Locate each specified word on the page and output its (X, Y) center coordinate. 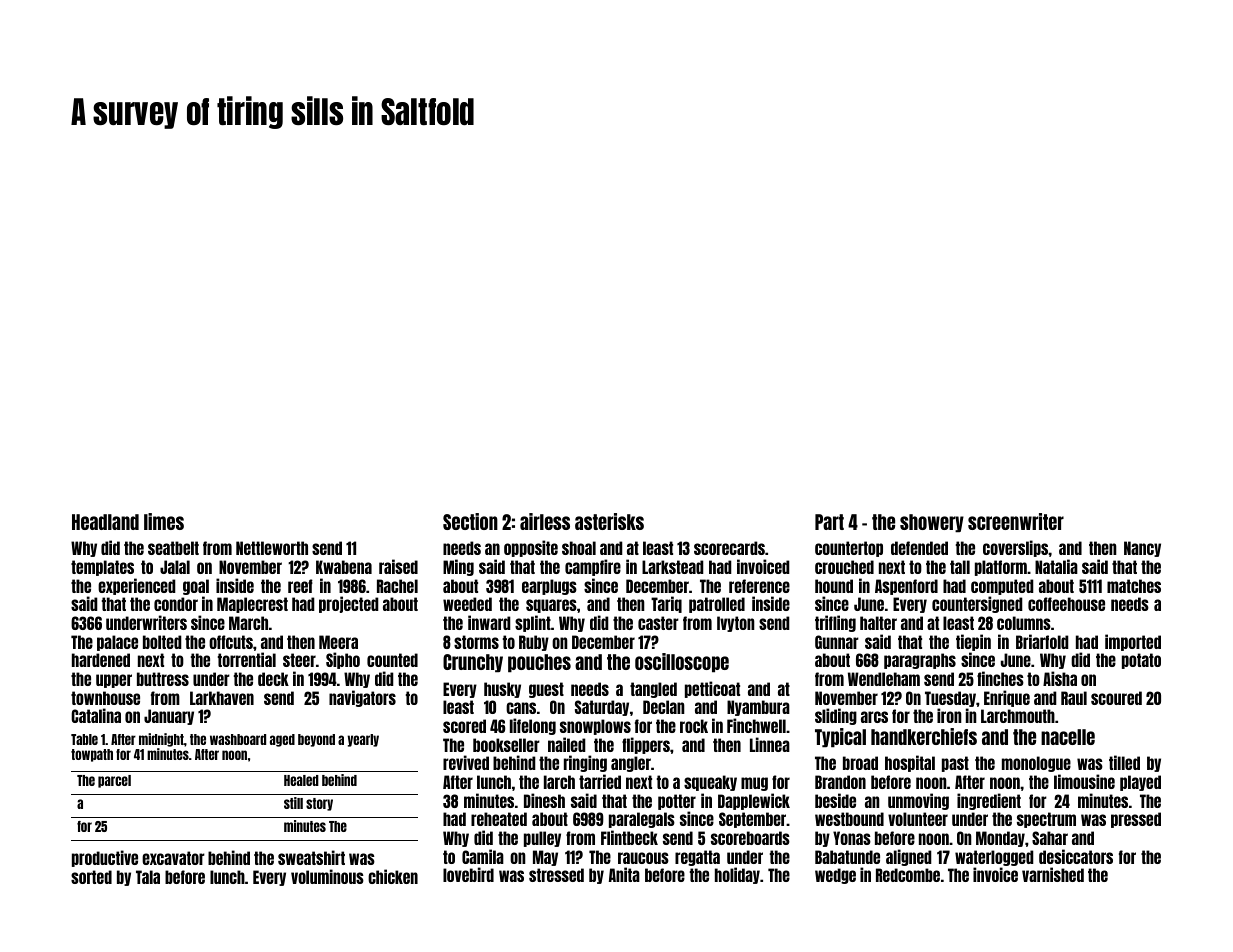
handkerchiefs (924, 736)
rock (694, 726)
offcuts (231, 642)
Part (829, 522)
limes (164, 521)
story (319, 804)
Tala (148, 877)
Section (470, 521)
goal (196, 587)
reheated (499, 819)
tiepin (973, 642)
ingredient (989, 801)
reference (759, 586)
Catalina (96, 715)
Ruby (534, 643)
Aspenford (906, 587)
